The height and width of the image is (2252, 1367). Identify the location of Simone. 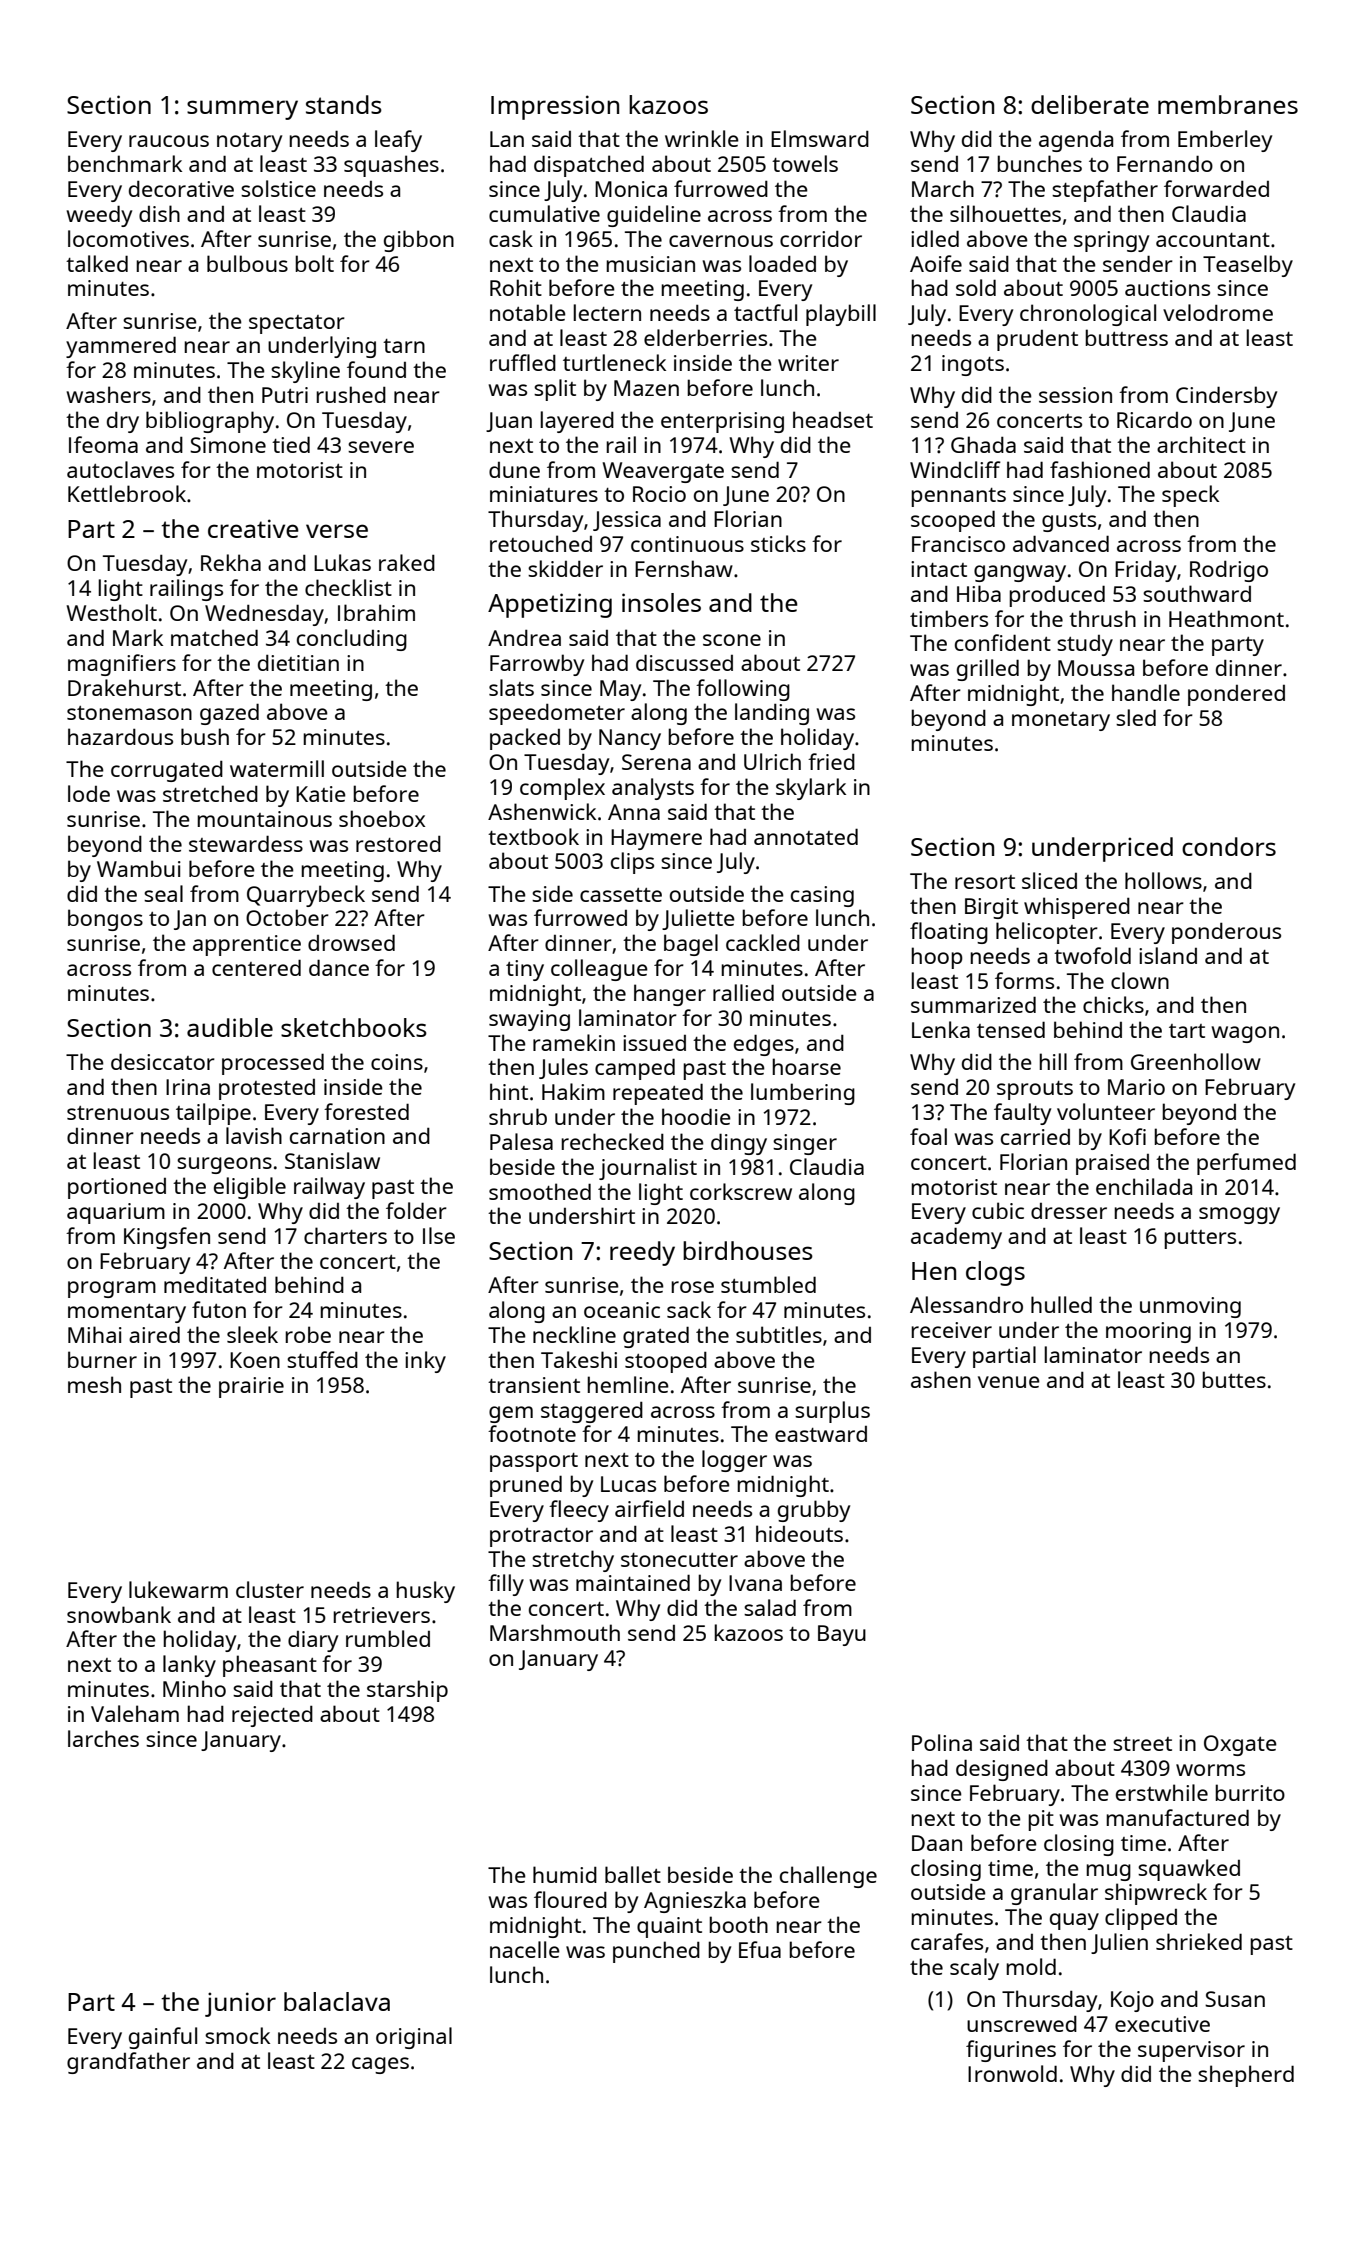
(228, 445).
